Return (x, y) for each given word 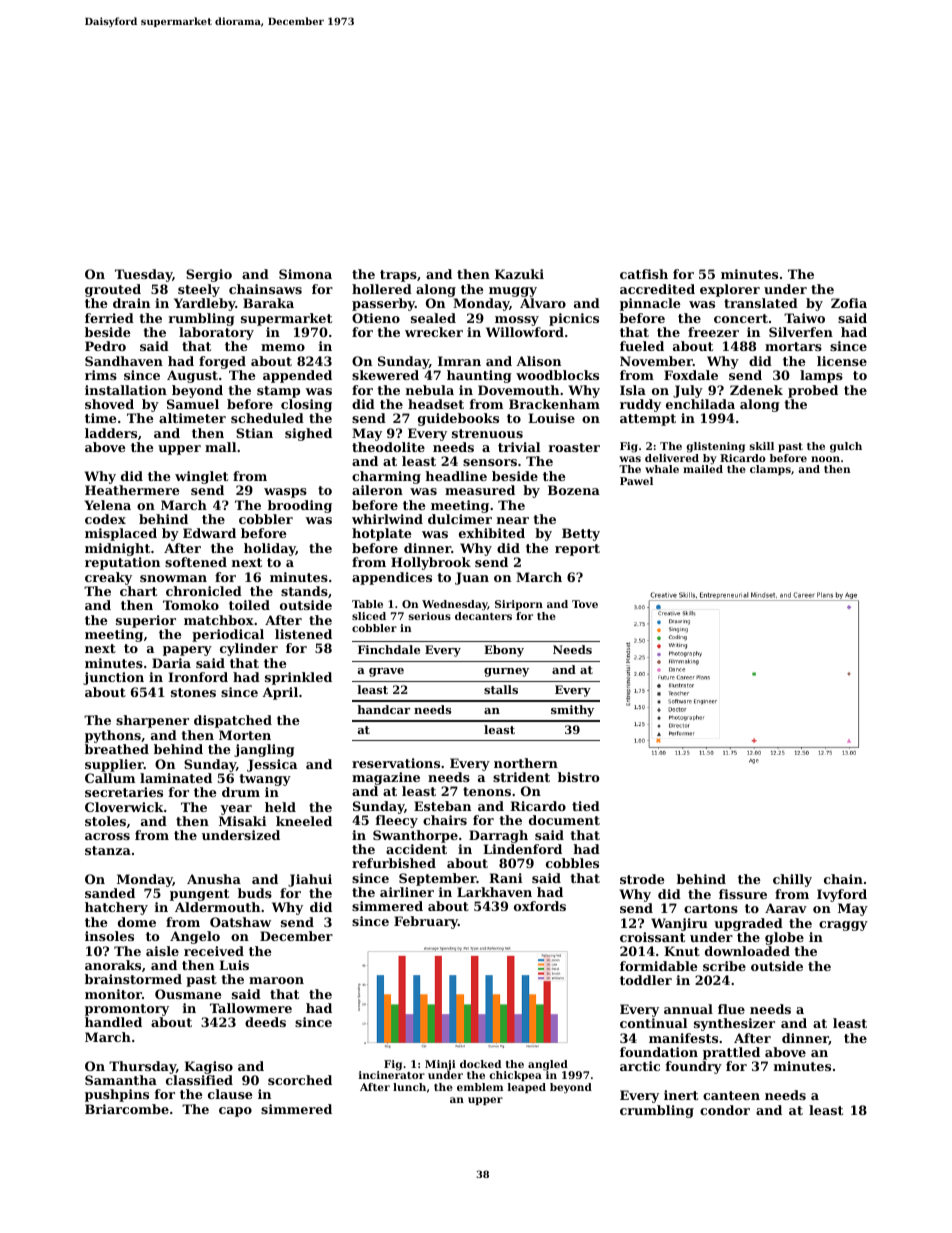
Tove (585, 604)
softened (196, 562)
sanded (110, 893)
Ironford (198, 677)
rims (101, 375)
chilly (792, 880)
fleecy (397, 821)
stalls (501, 689)
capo (235, 1112)
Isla (633, 390)
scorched (300, 1080)
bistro (578, 777)
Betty (581, 534)
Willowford (525, 332)
